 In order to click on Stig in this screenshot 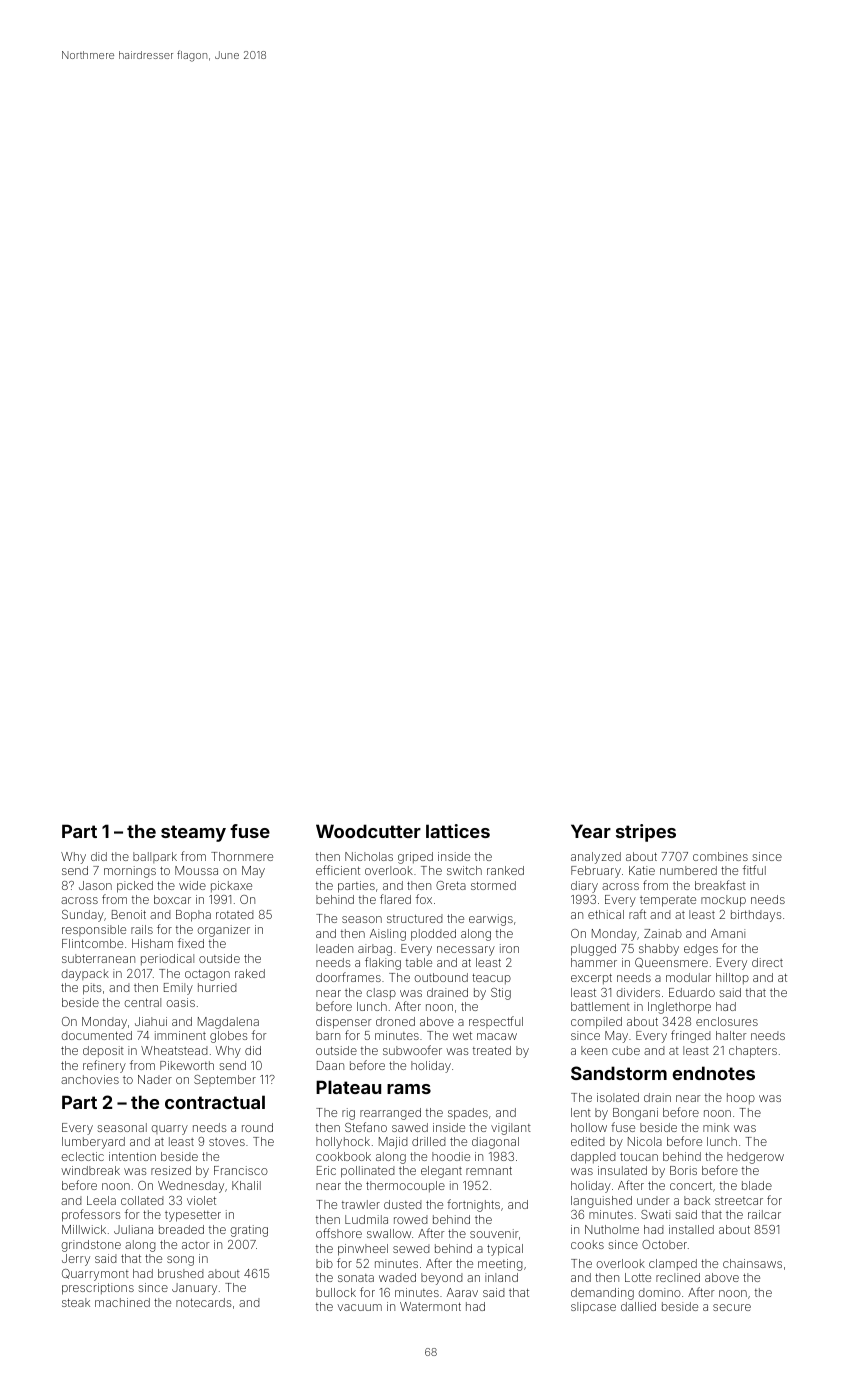, I will do `click(501, 994)`.
